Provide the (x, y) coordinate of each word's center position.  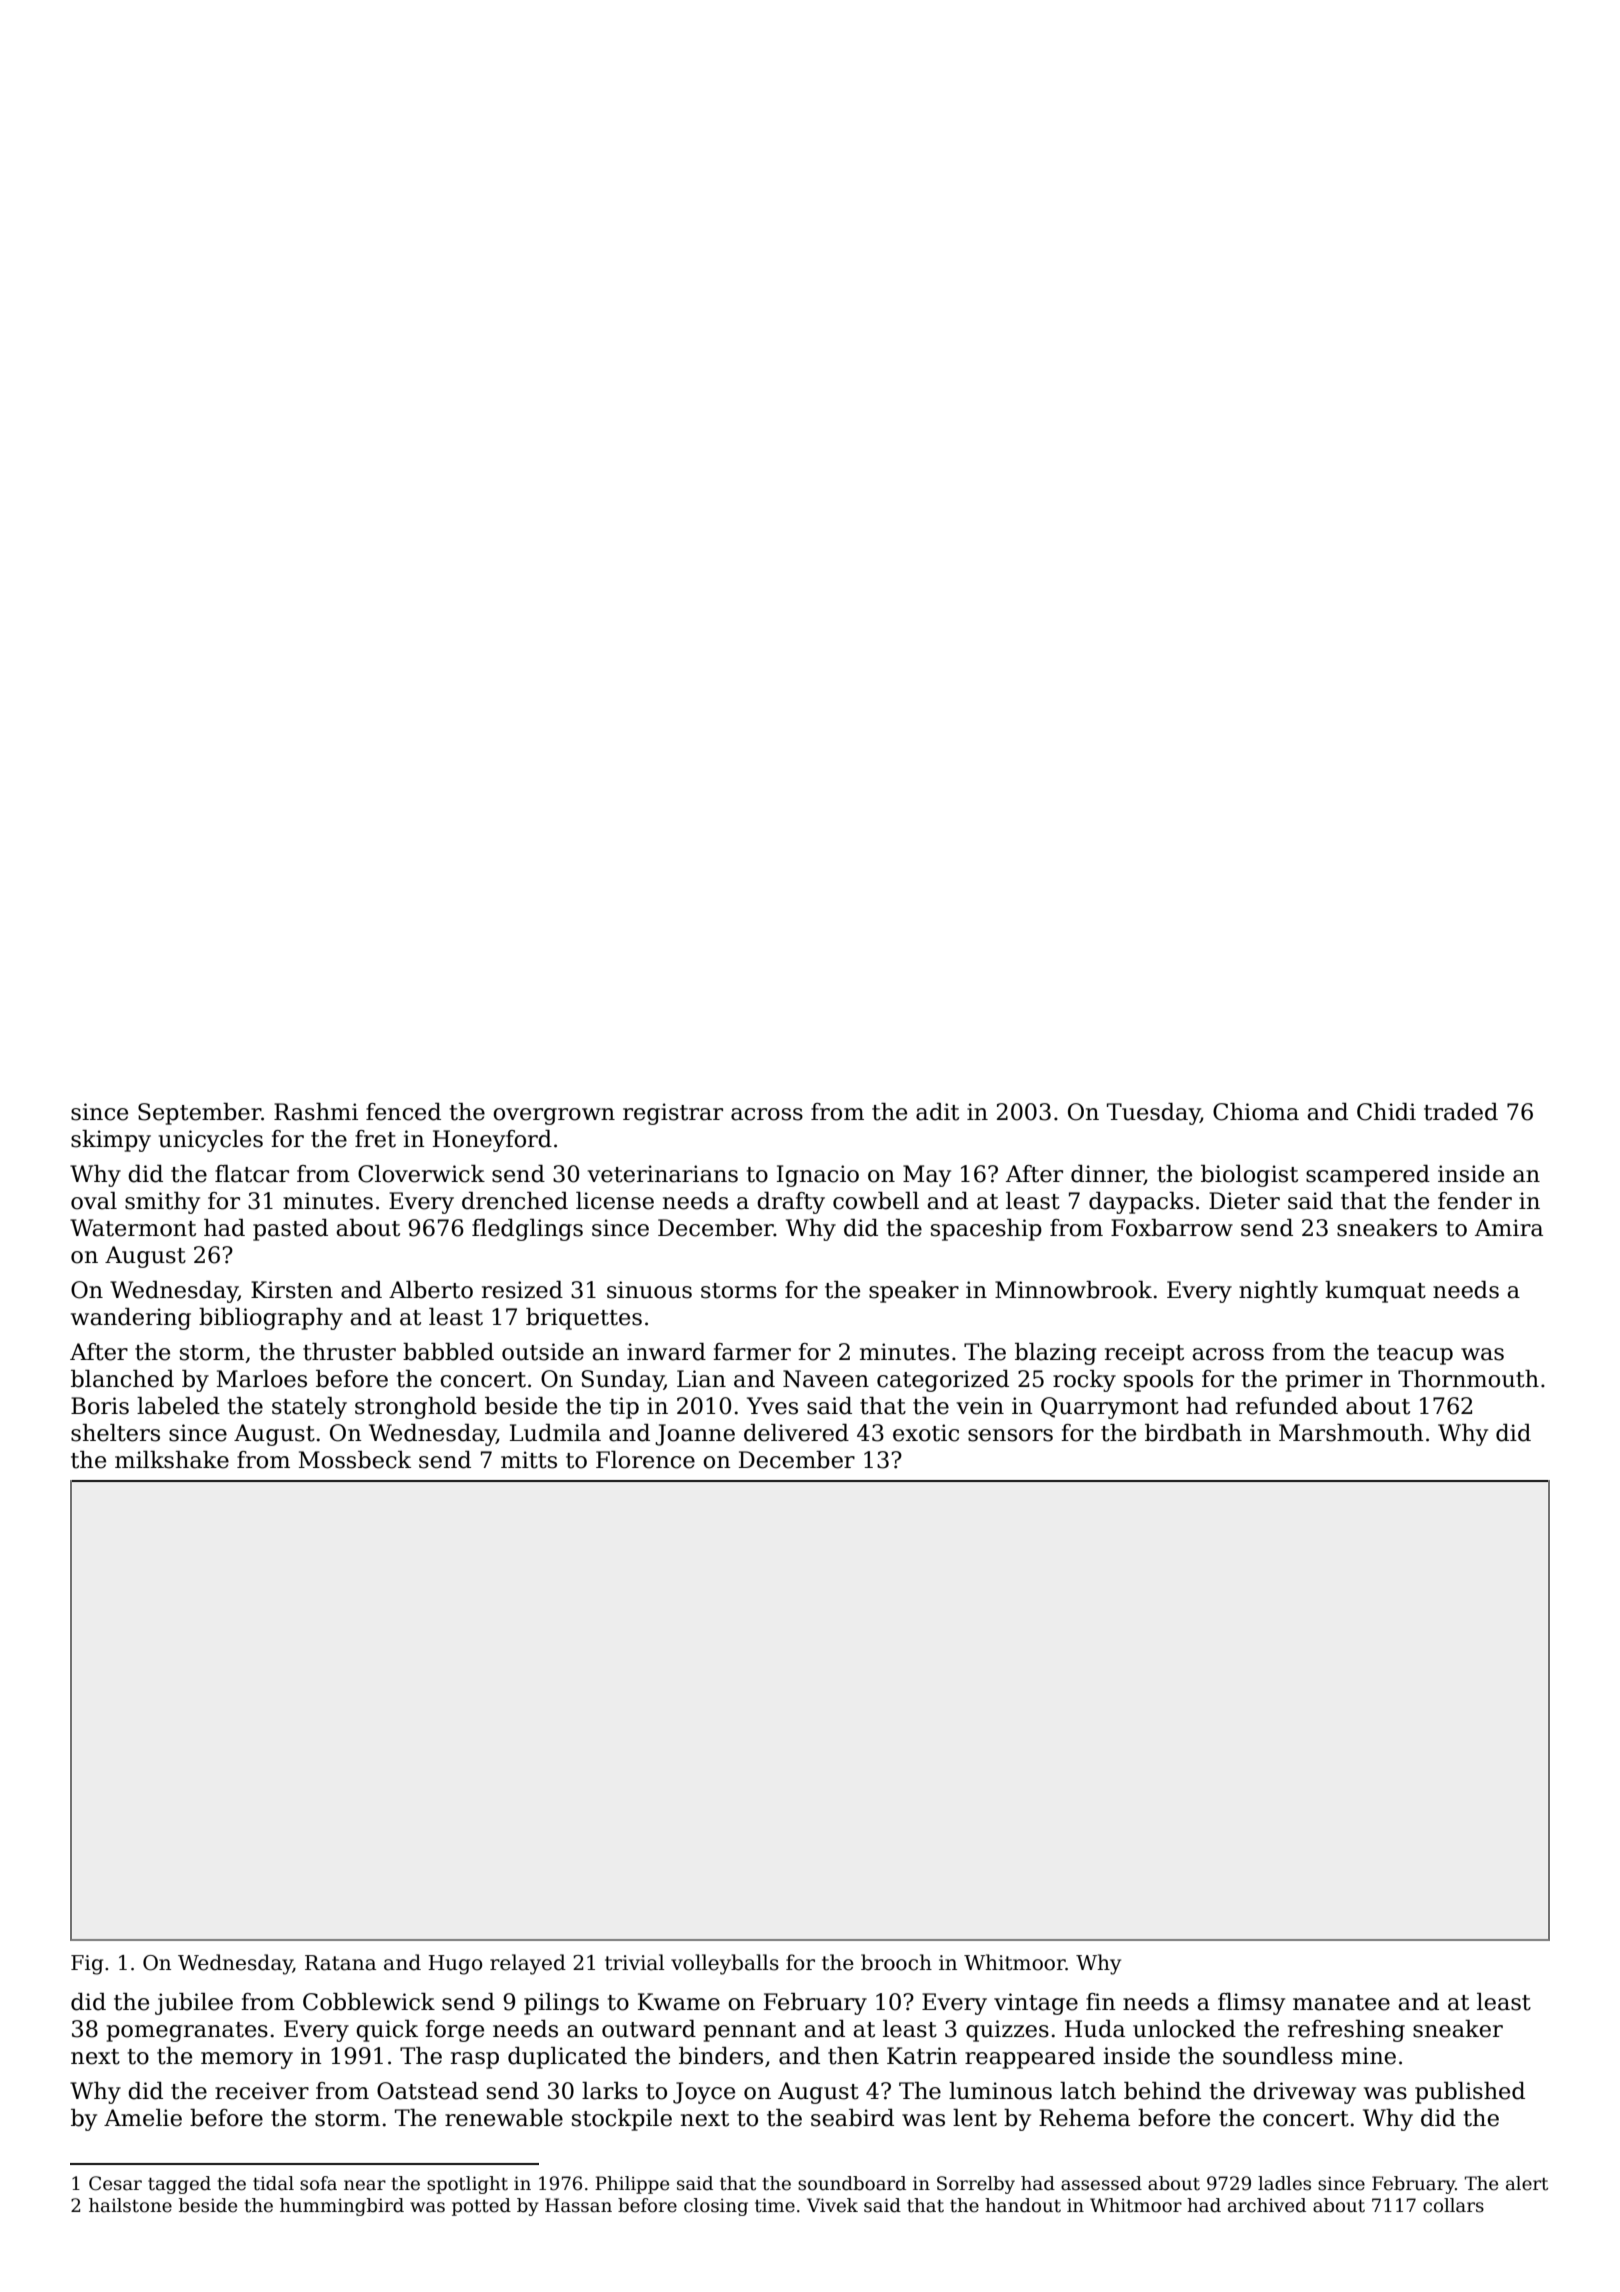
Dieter (1244, 1201)
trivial (635, 1962)
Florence (645, 1460)
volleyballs (725, 1964)
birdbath (1193, 1433)
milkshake (172, 1460)
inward (666, 1352)
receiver (262, 2091)
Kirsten (292, 1290)
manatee (1341, 2003)
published (1470, 2093)
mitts (529, 1460)
